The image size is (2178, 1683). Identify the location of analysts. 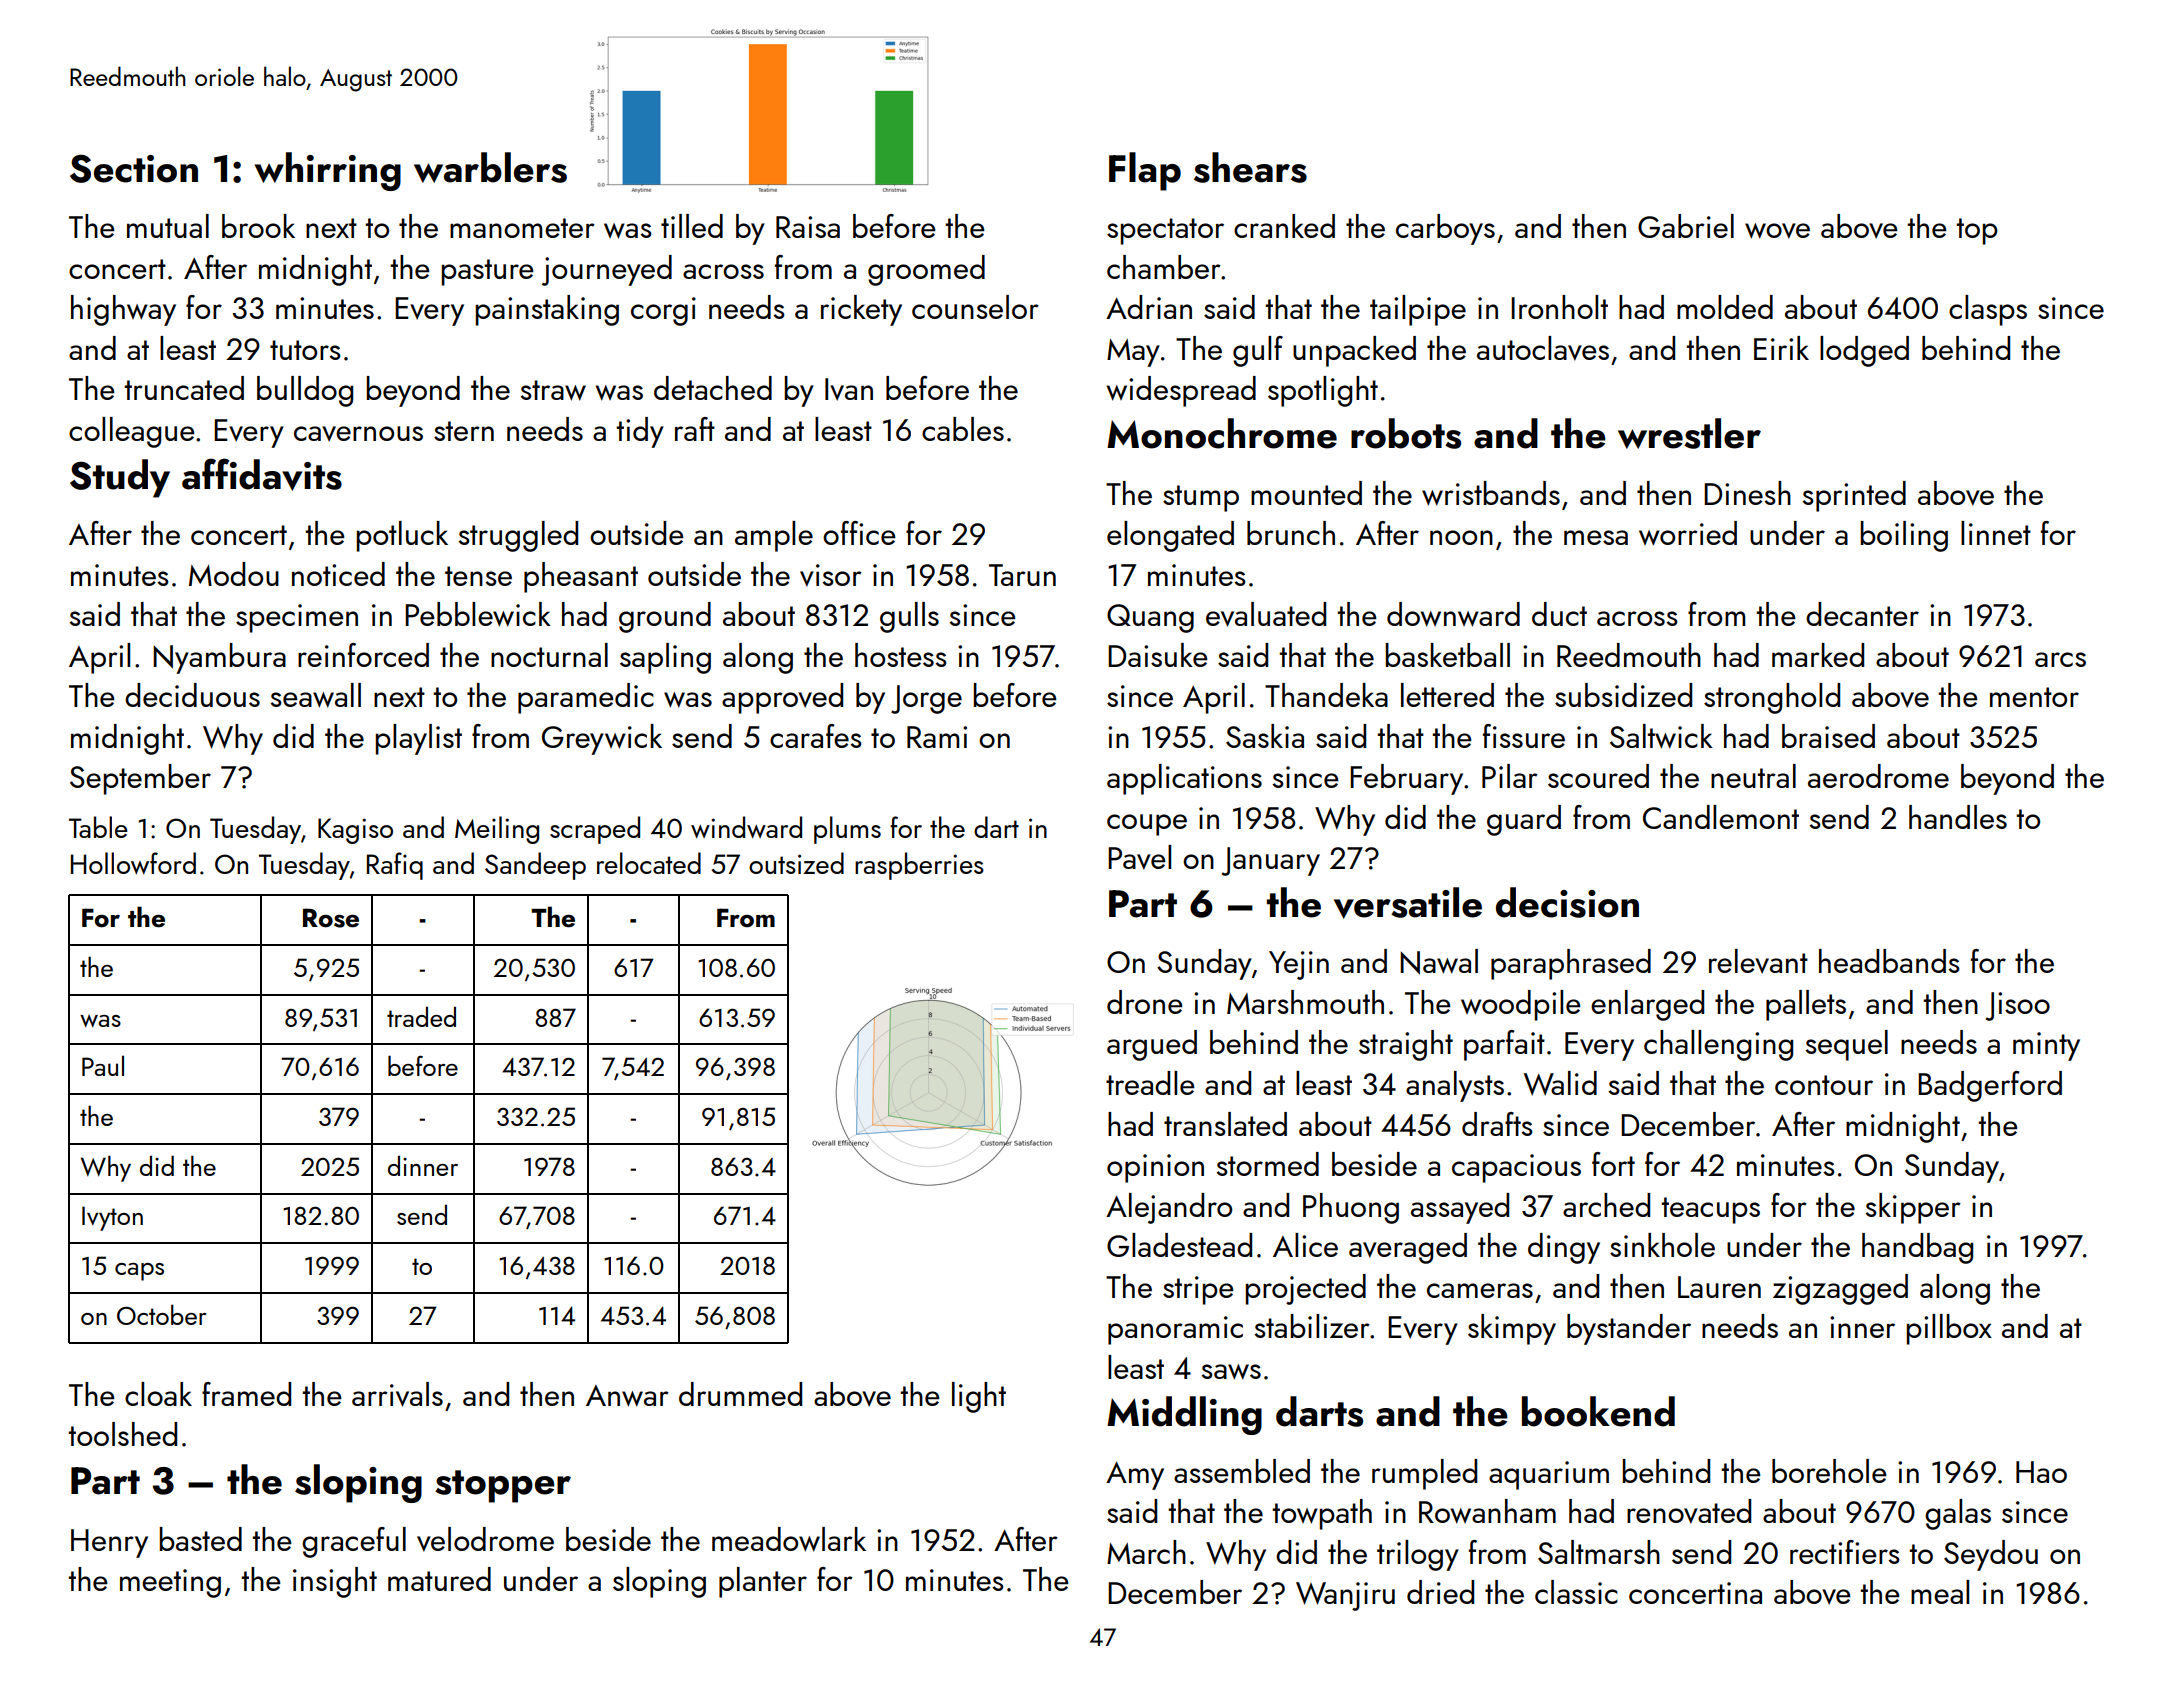
(1455, 1086).
